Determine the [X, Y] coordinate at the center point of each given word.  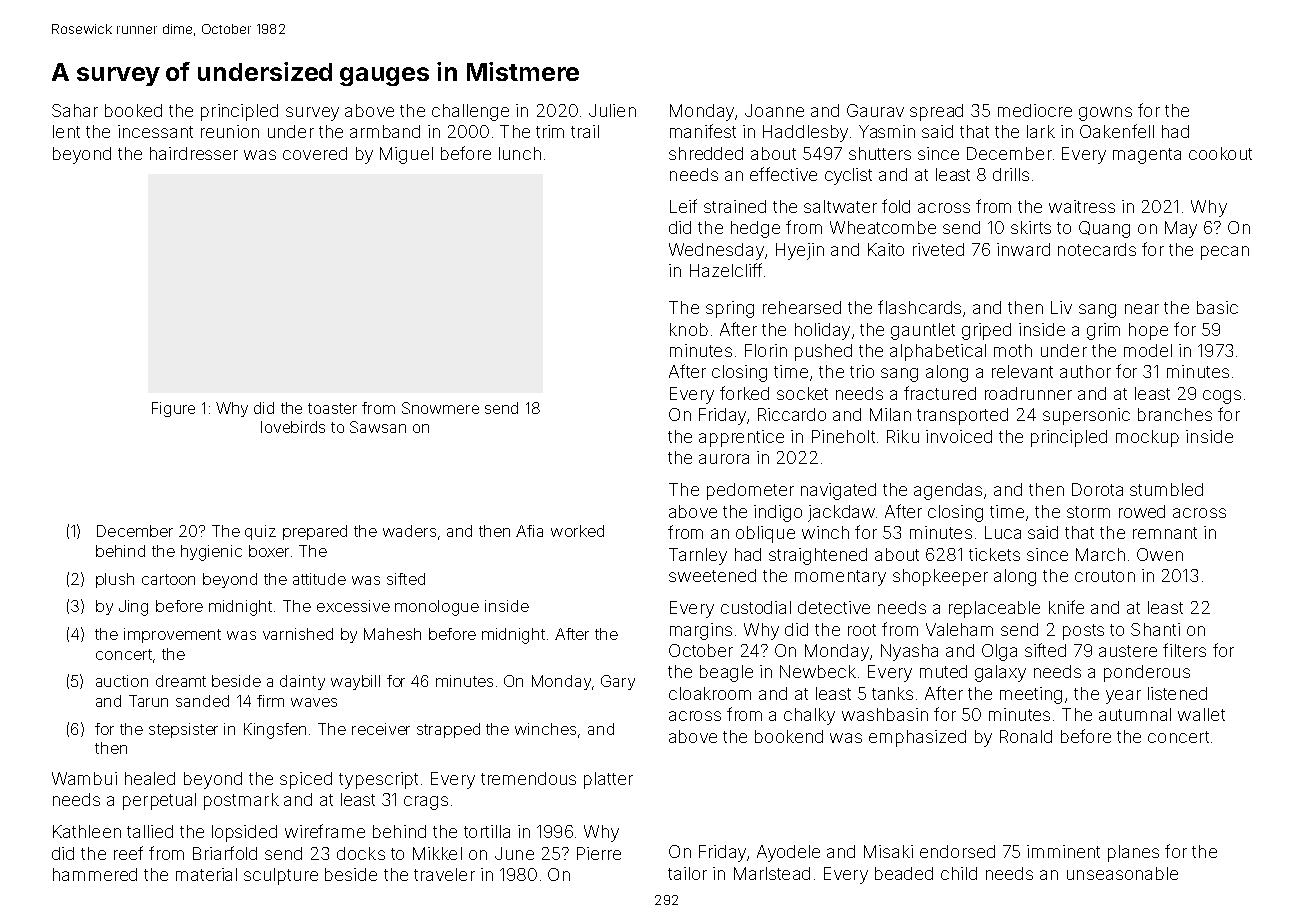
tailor [687, 873]
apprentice [741, 438]
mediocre [1035, 110]
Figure [173, 409]
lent [66, 131]
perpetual [159, 801]
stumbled [1166, 489]
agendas [948, 491]
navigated [838, 491]
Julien [612, 110]
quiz [260, 532]
